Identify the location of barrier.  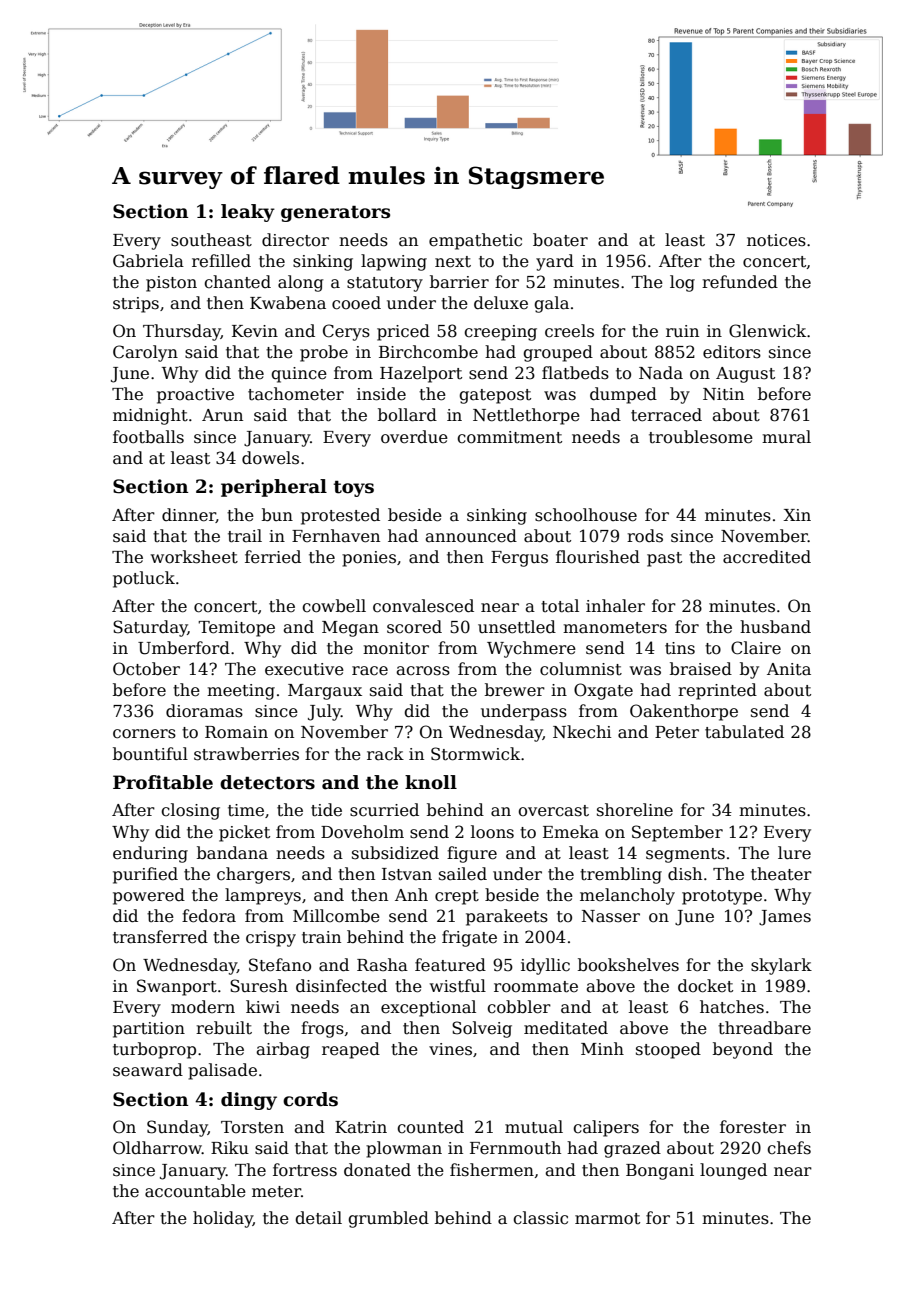
(459, 282).
